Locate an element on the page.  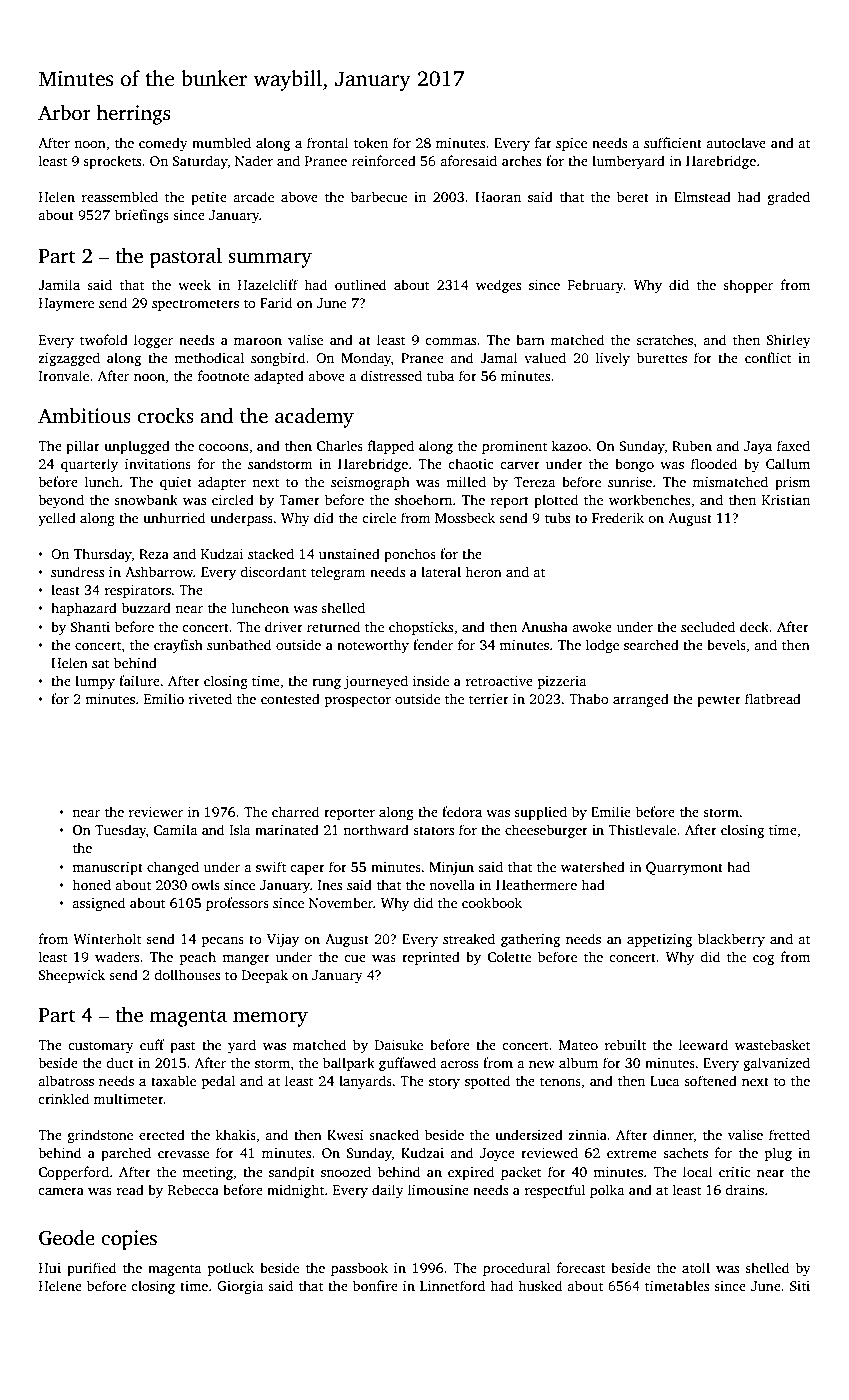
lively is located at coordinates (613, 359).
